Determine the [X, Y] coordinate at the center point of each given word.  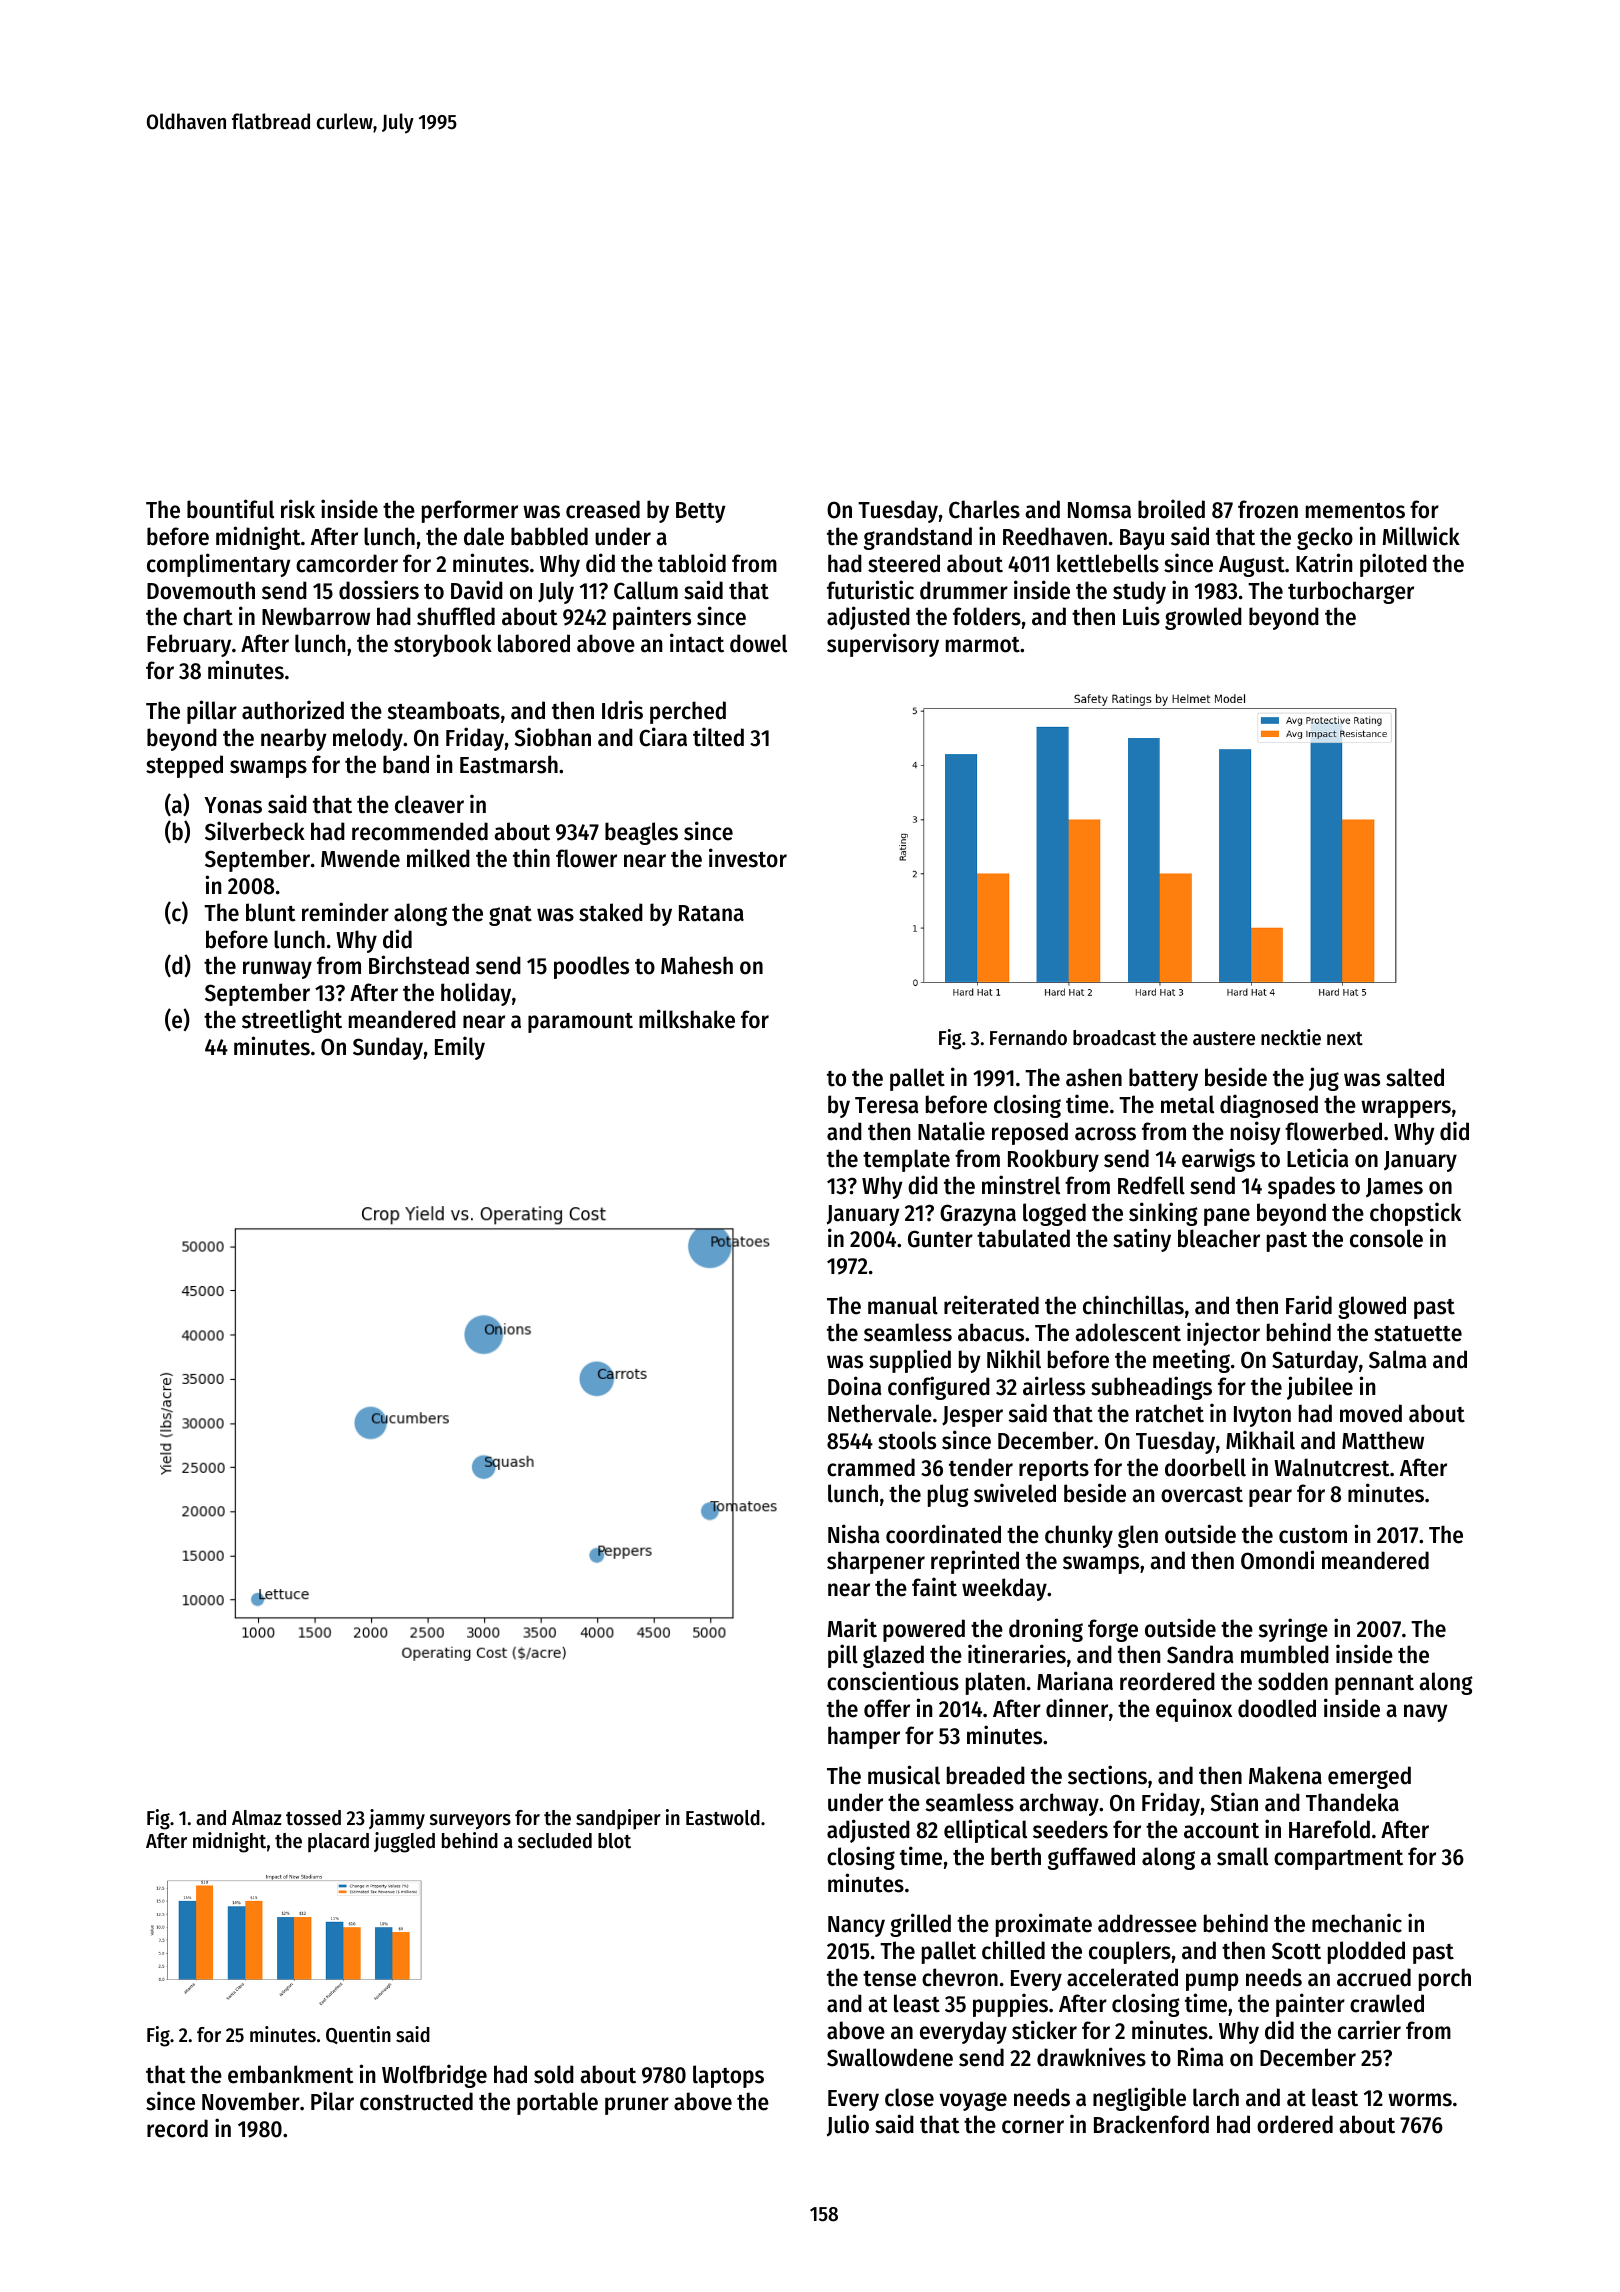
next [1345, 1039]
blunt [271, 912]
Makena [1285, 1775]
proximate [1044, 1925]
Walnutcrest [1332, 1467]
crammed [871, 1467]
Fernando [1028, 1038]
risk [298, 509]
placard [338, 1842]
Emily [460, 1048]
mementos [1355, 511]
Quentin [358, 2035]
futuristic [870, 590]
